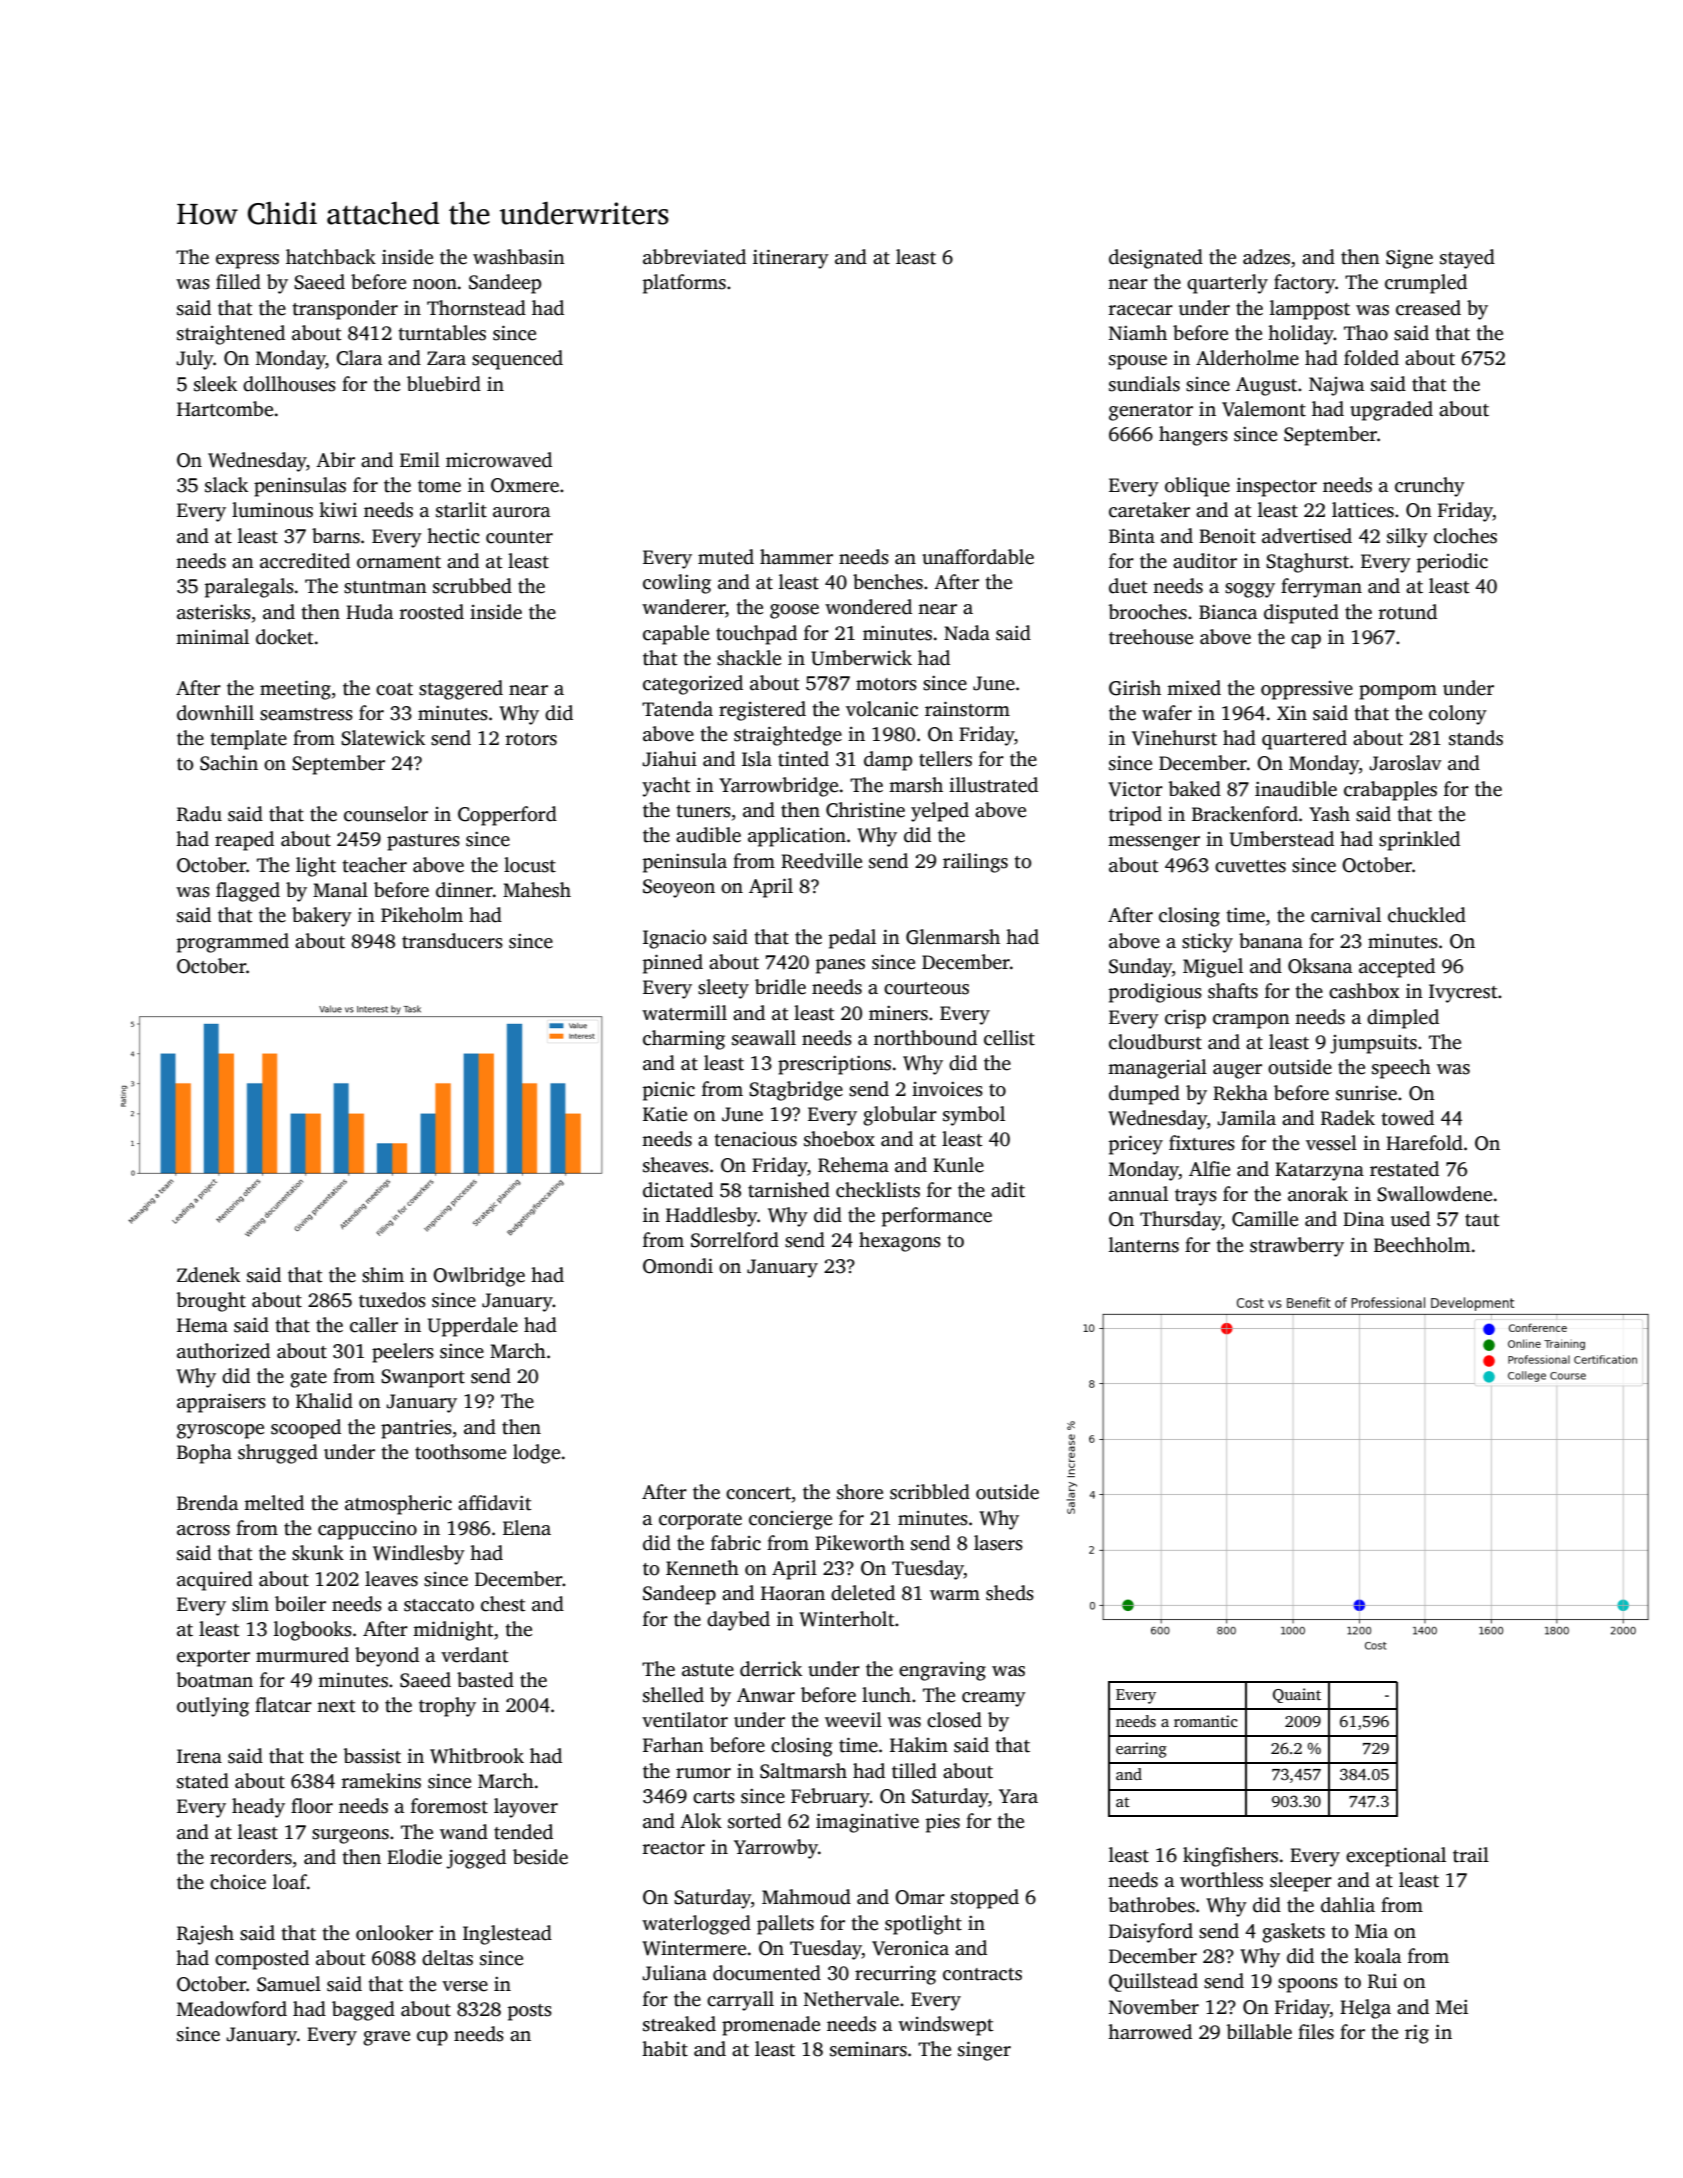 This screenshot has width=1683, height=2178. I want to click on counselor, so click(386, 814).
